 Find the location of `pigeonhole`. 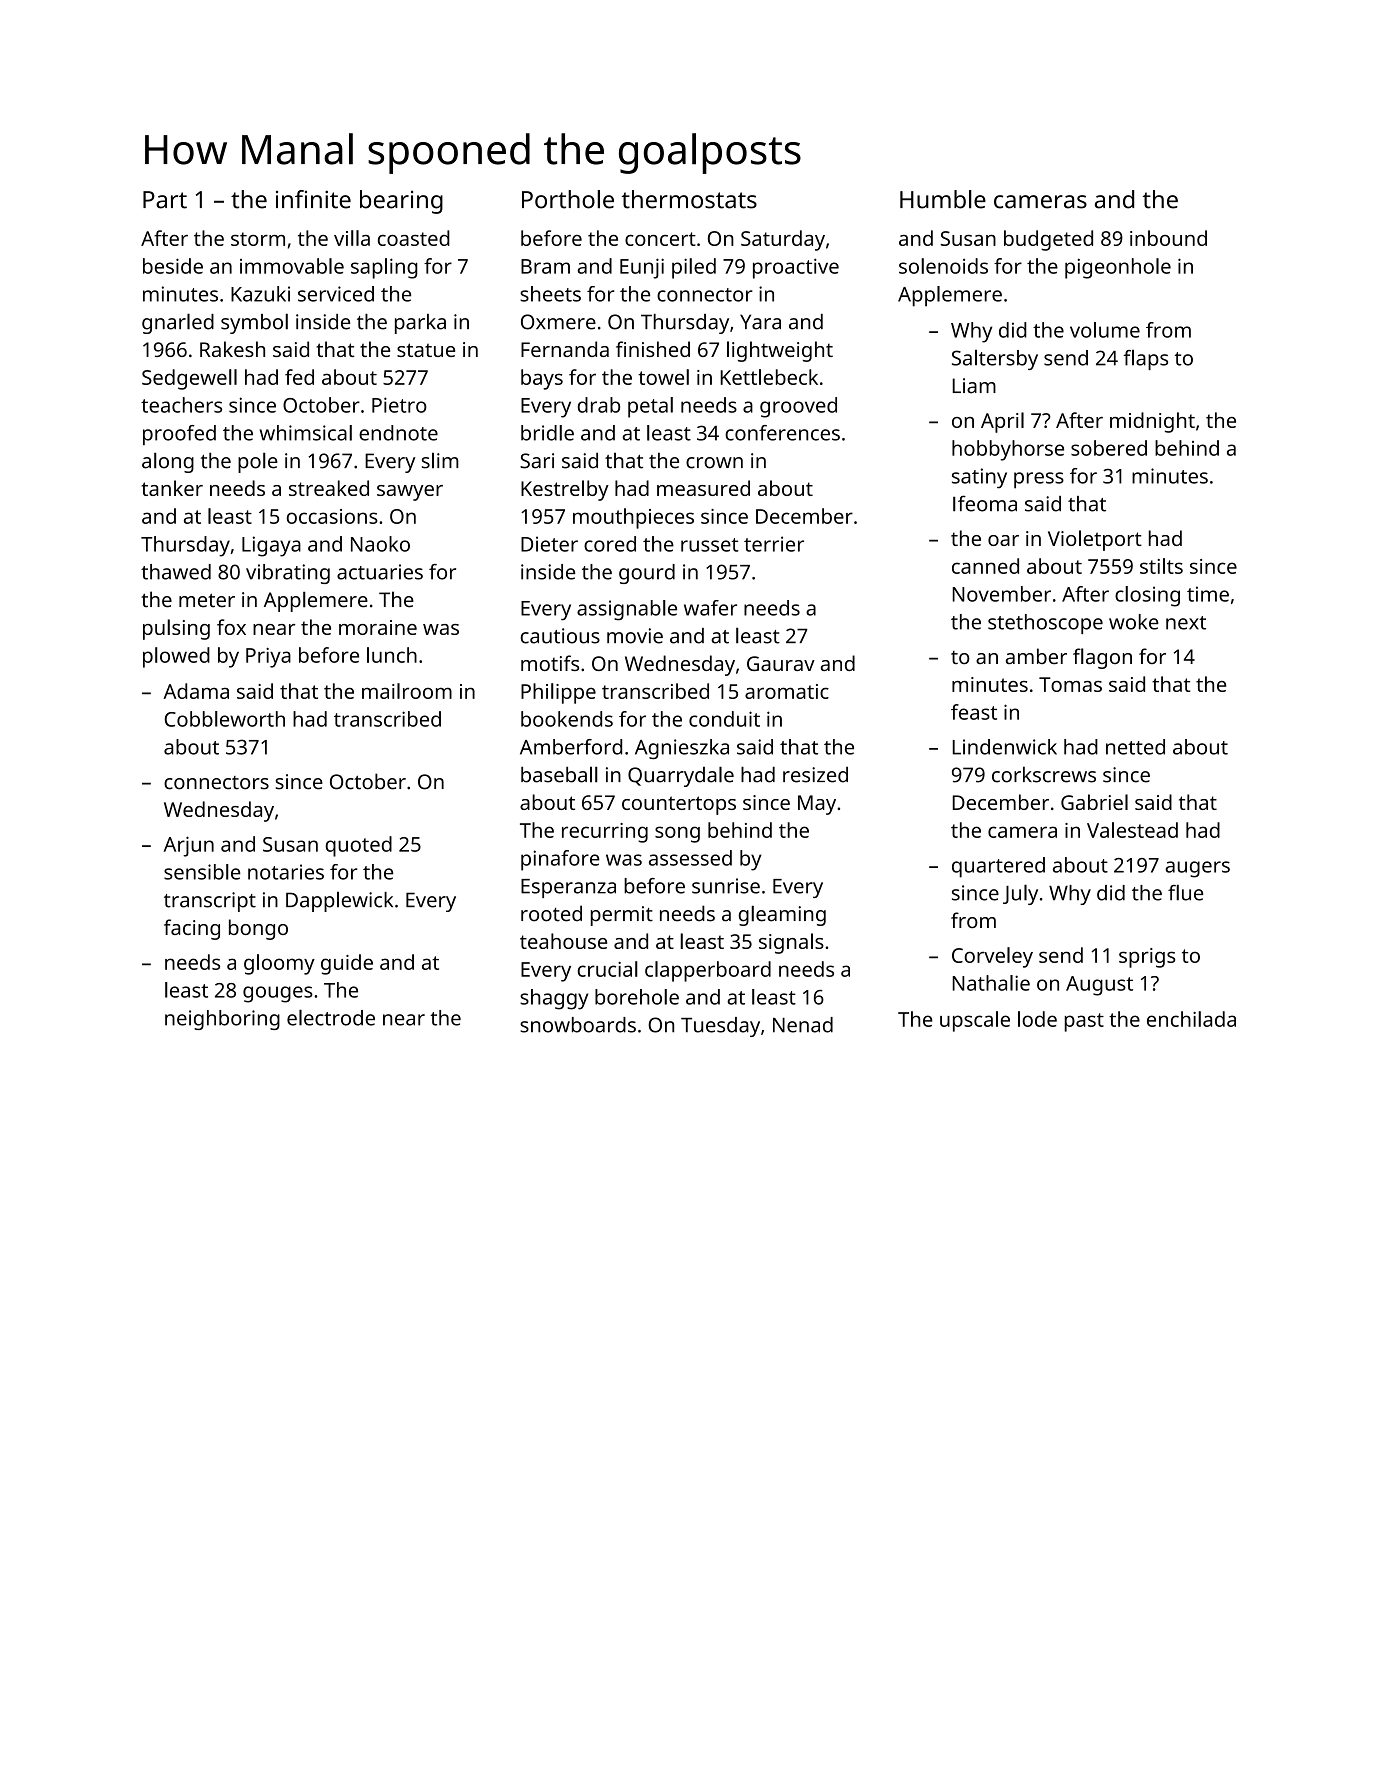

pigeonhole is located at coordinates (1118, 268).
